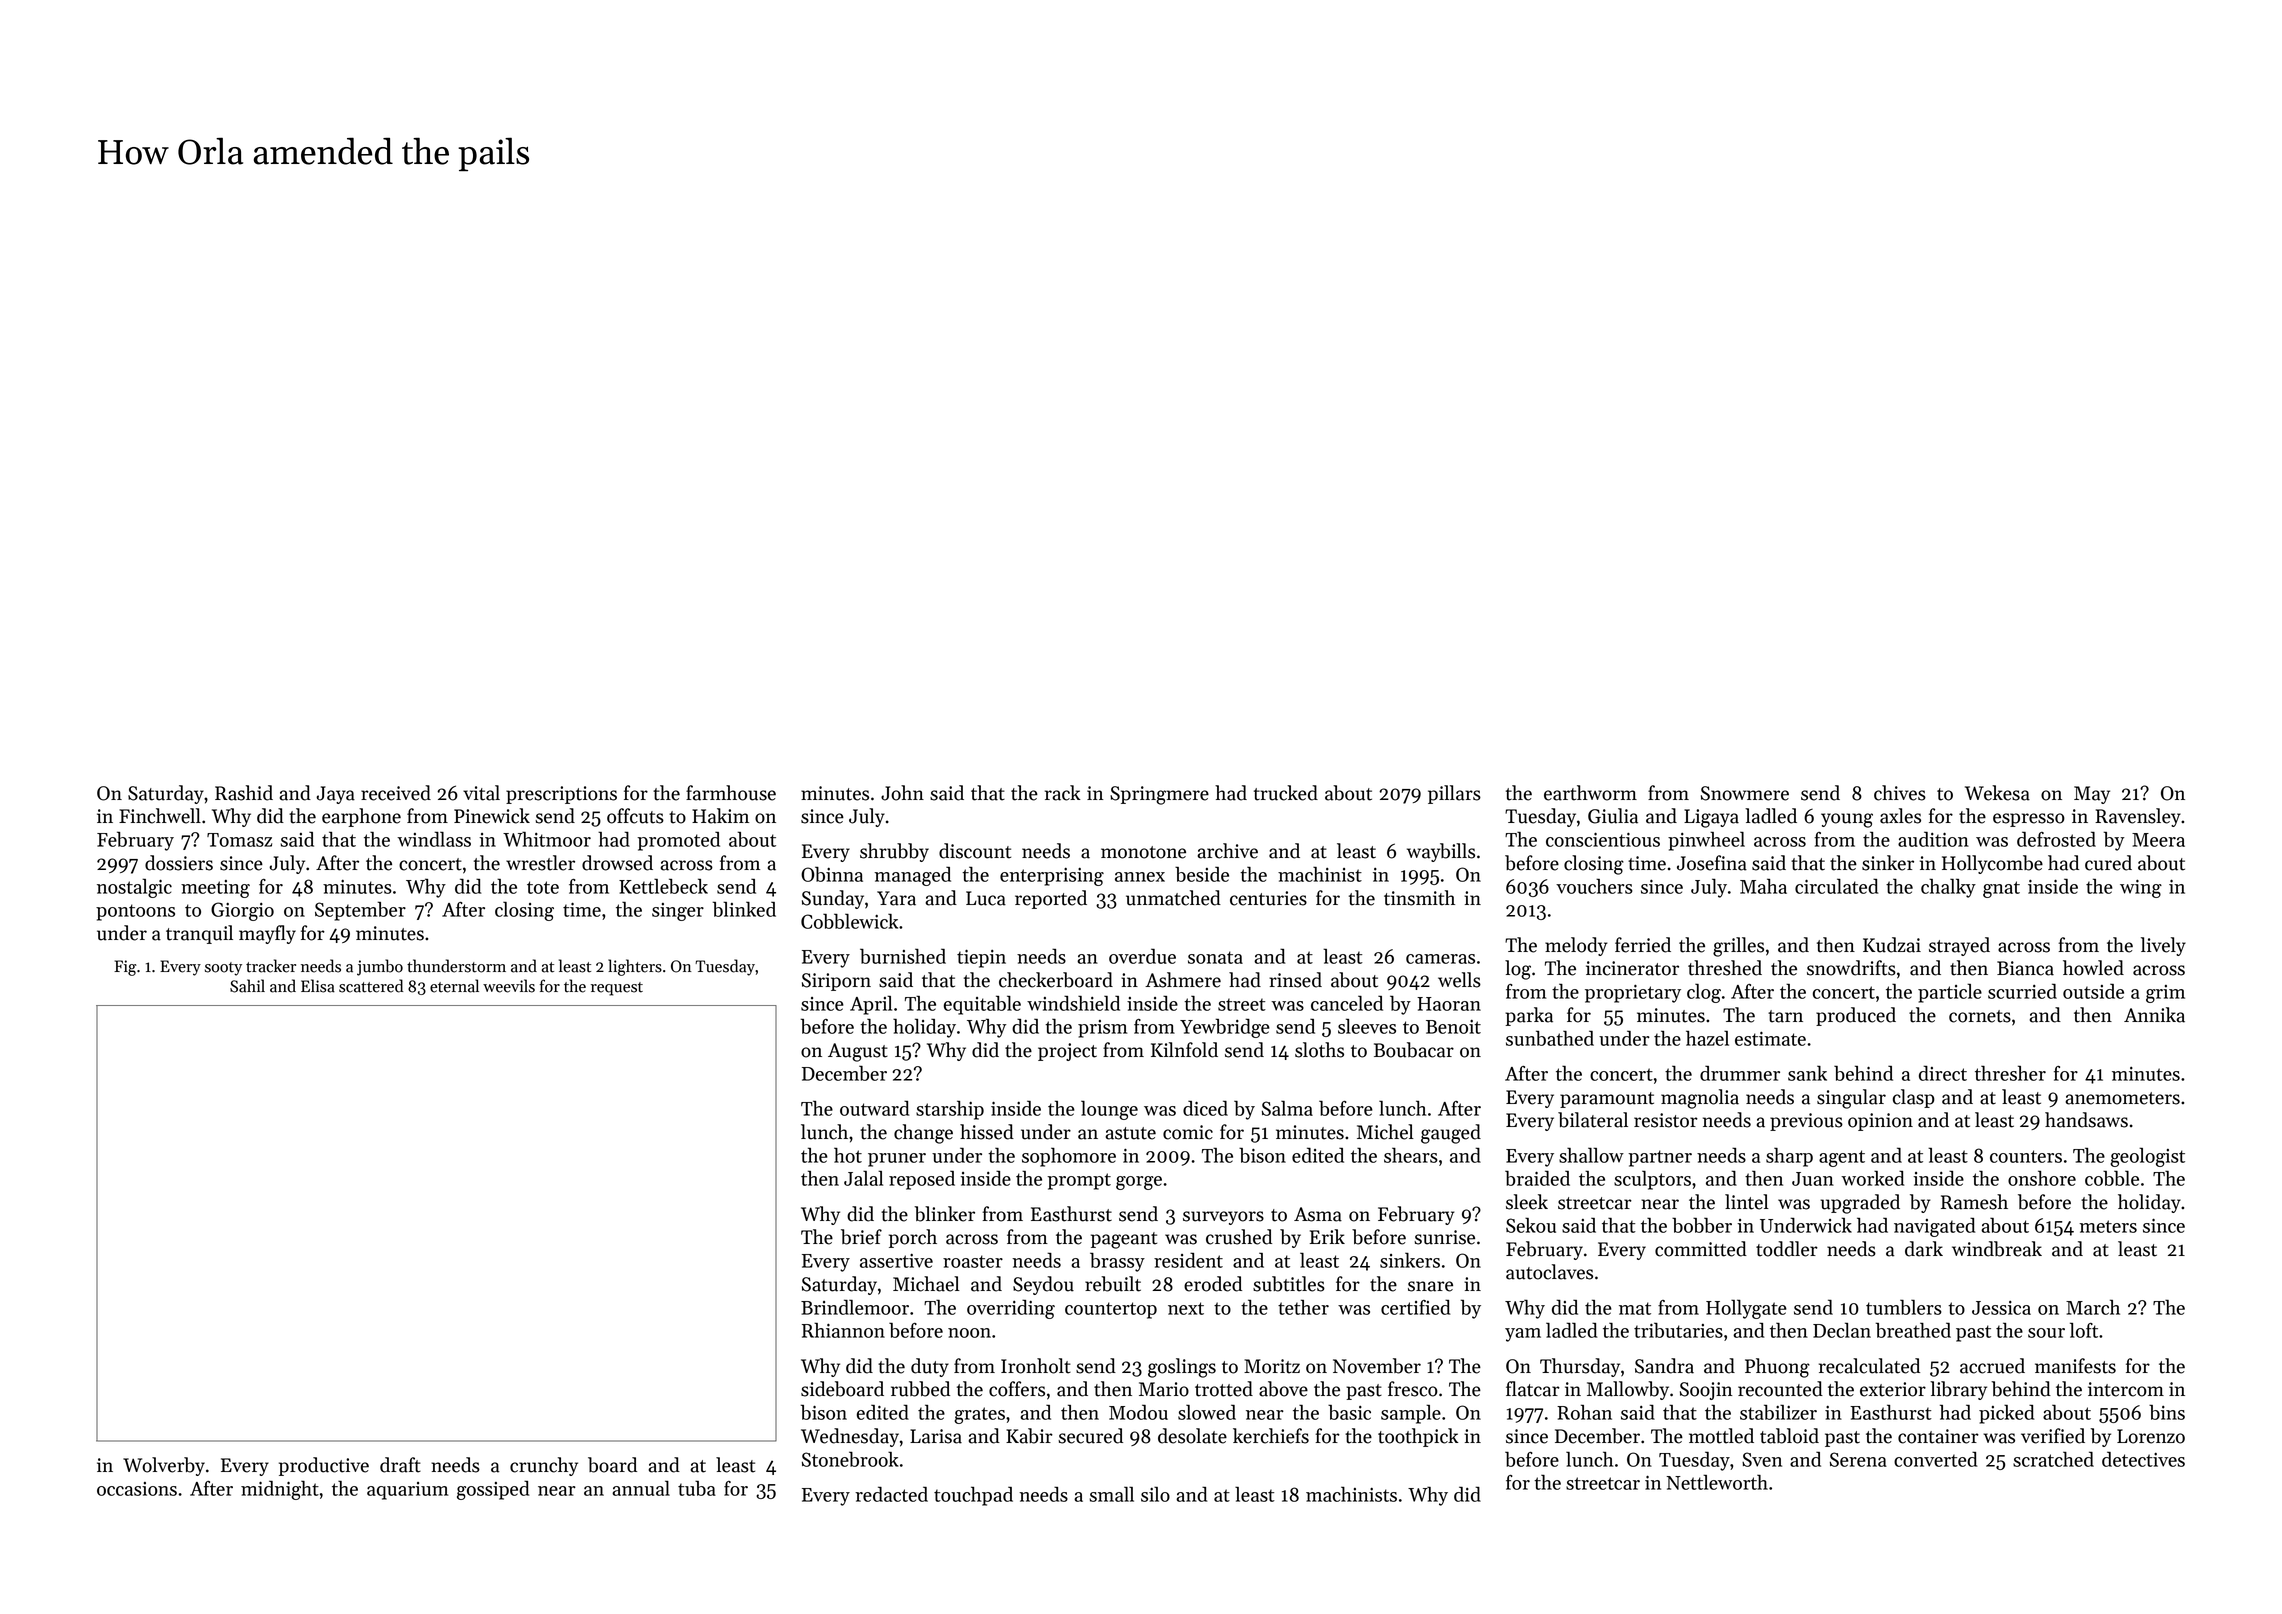 Image resolution: width=2282 pixels, height=1614 pixels. I want to click on trucked, so click(1286, 793).
